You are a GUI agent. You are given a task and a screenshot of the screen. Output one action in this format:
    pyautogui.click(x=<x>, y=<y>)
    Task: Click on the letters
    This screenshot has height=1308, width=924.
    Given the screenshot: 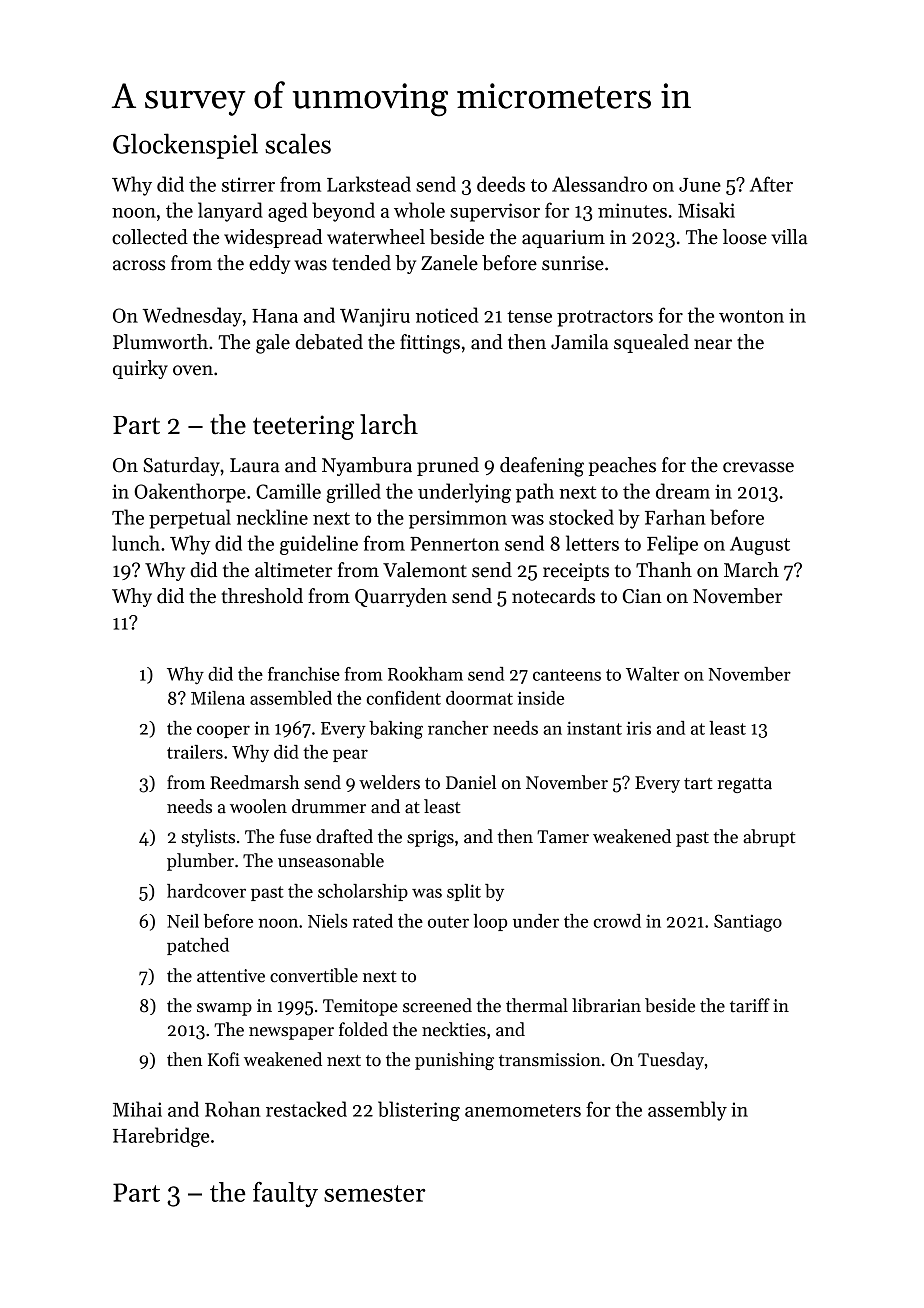 What is the action you would take?
    pyautogui.click(x=592, y=543)
